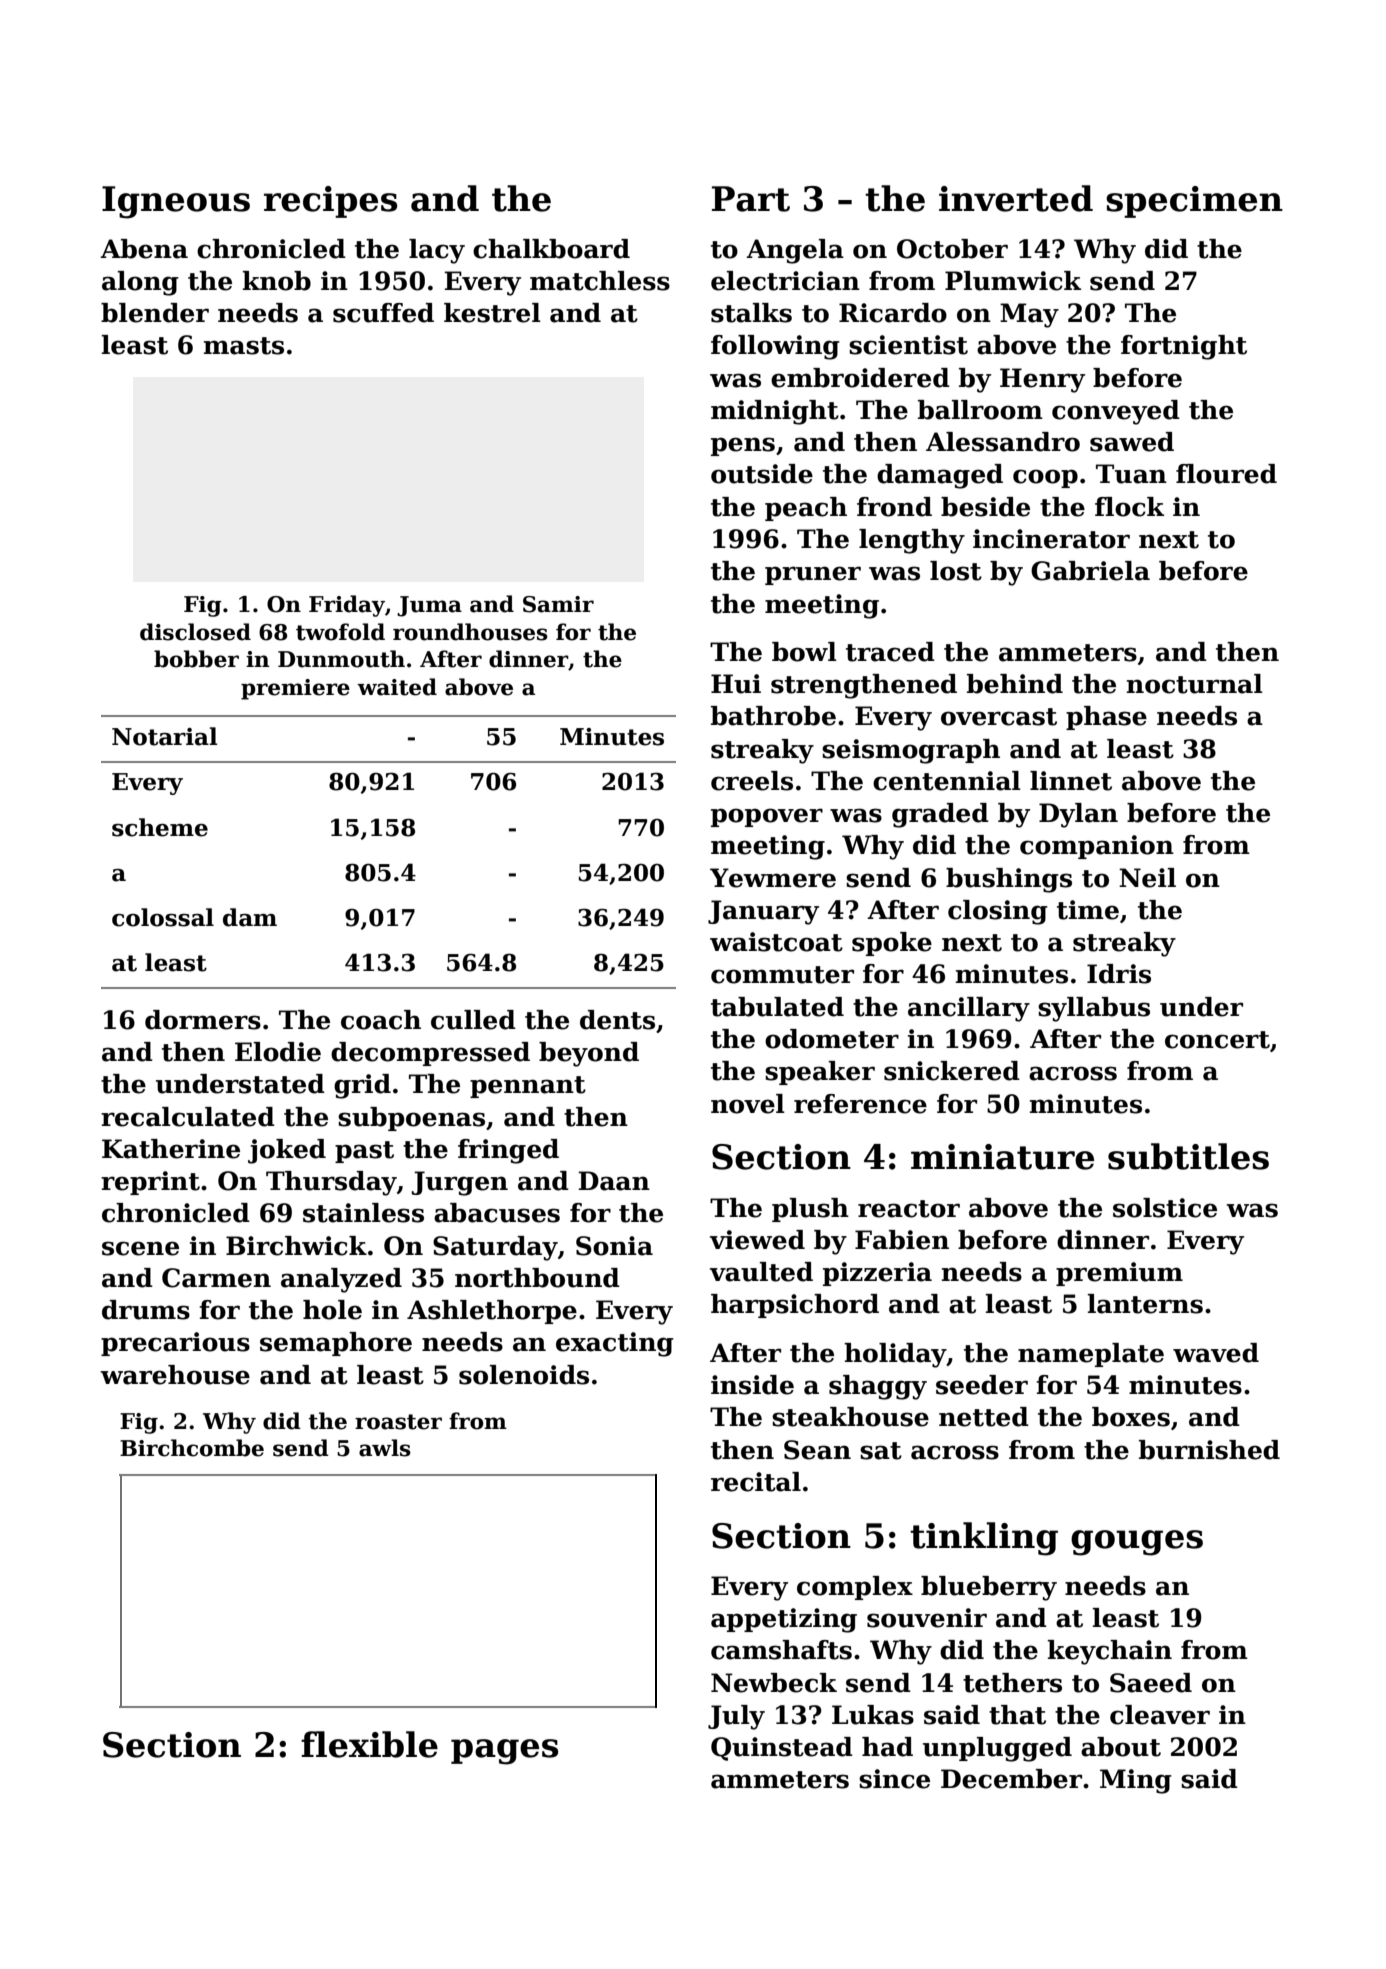 The height and width of the document is (1969, 1386). I want to click on recipes, so click(330, 202).
